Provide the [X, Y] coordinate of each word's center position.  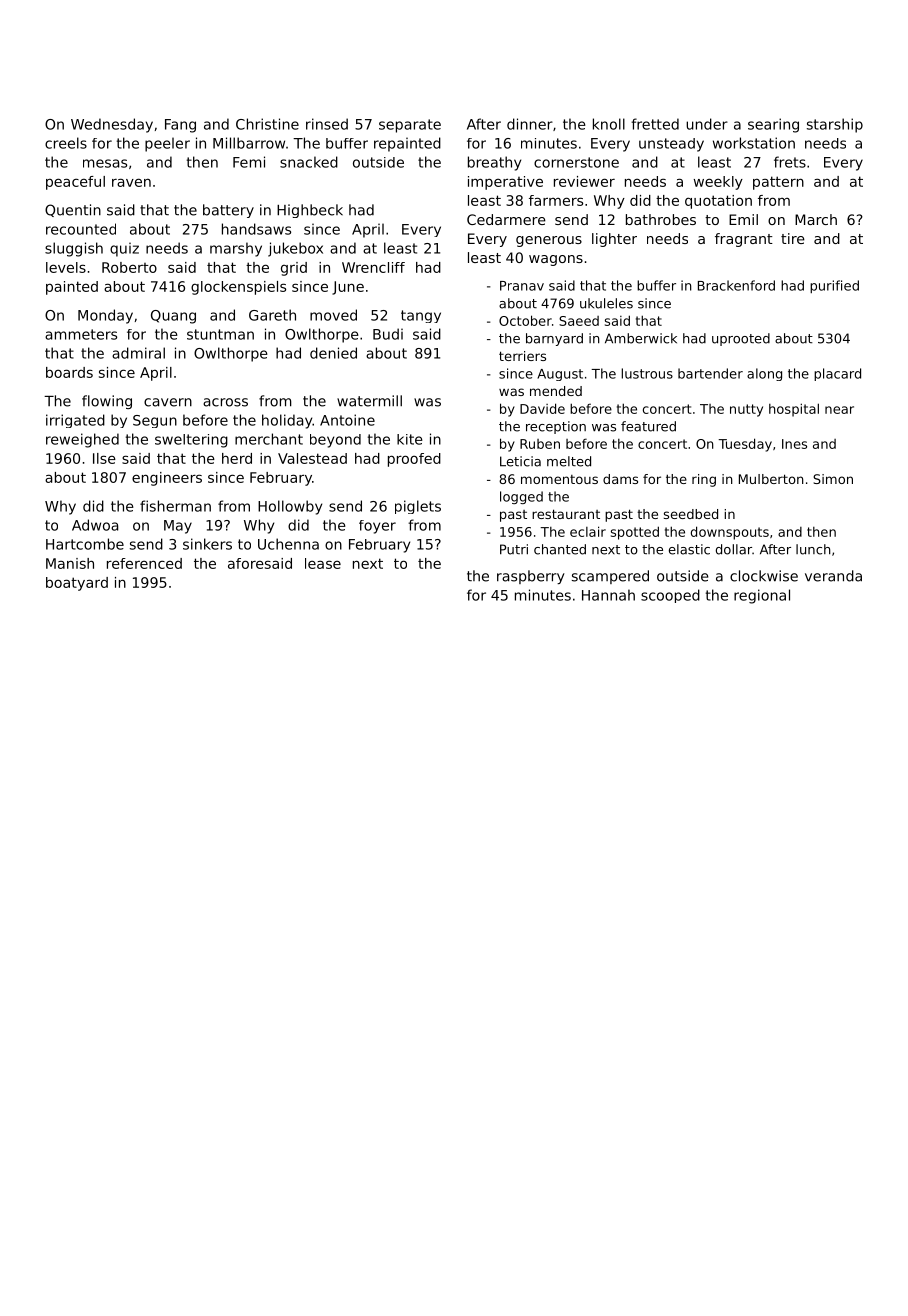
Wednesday [112, 125]
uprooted [741, 339]
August [560, 375]
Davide [542, 408]
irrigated [75, 421]
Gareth [272, 315]
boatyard [77, 584]
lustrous [647, 373]
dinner [530, 124]
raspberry [531, 577]
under [707, 124]
